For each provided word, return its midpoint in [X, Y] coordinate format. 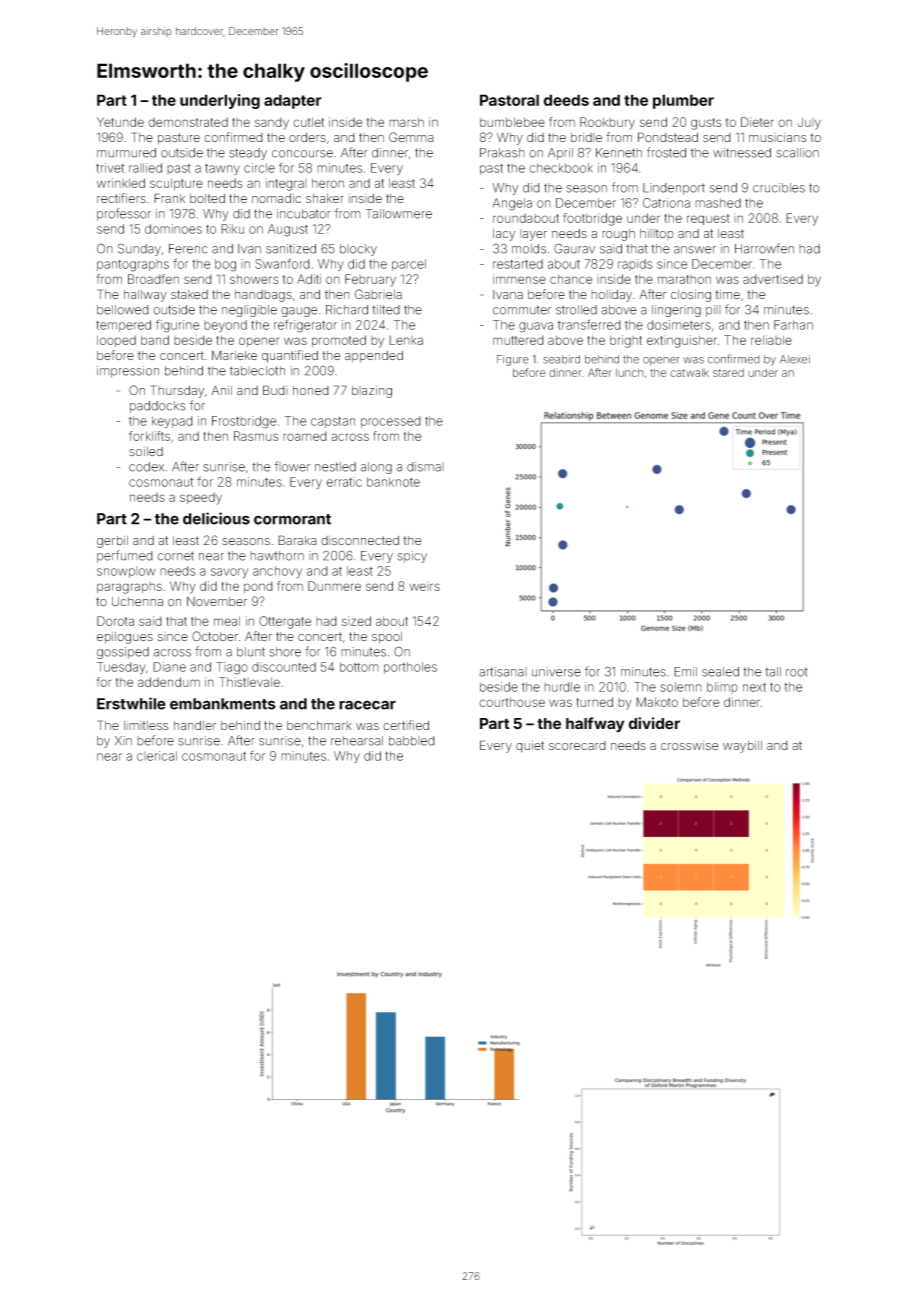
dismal [425, 467]
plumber [683, 101]
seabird [561, 359]
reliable [771, 340]
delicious [216, 518]
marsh [406, 122]
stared [728, 372]
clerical [157, 756]
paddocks [158, 407]
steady [248, 154]
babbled [412, 741]
